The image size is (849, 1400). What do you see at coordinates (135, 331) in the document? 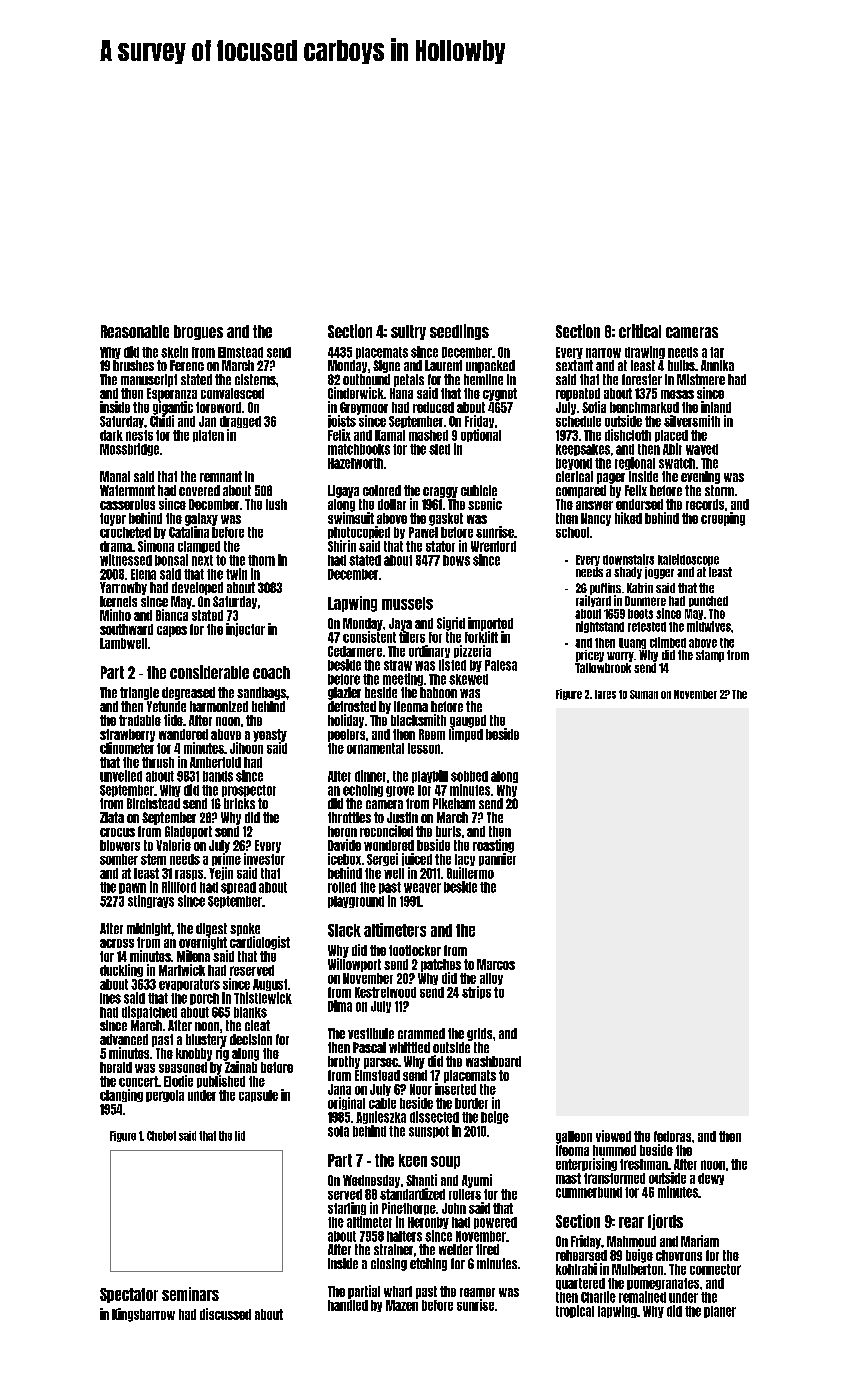
I see `Reasonable` at bounding box center [135, 331].
